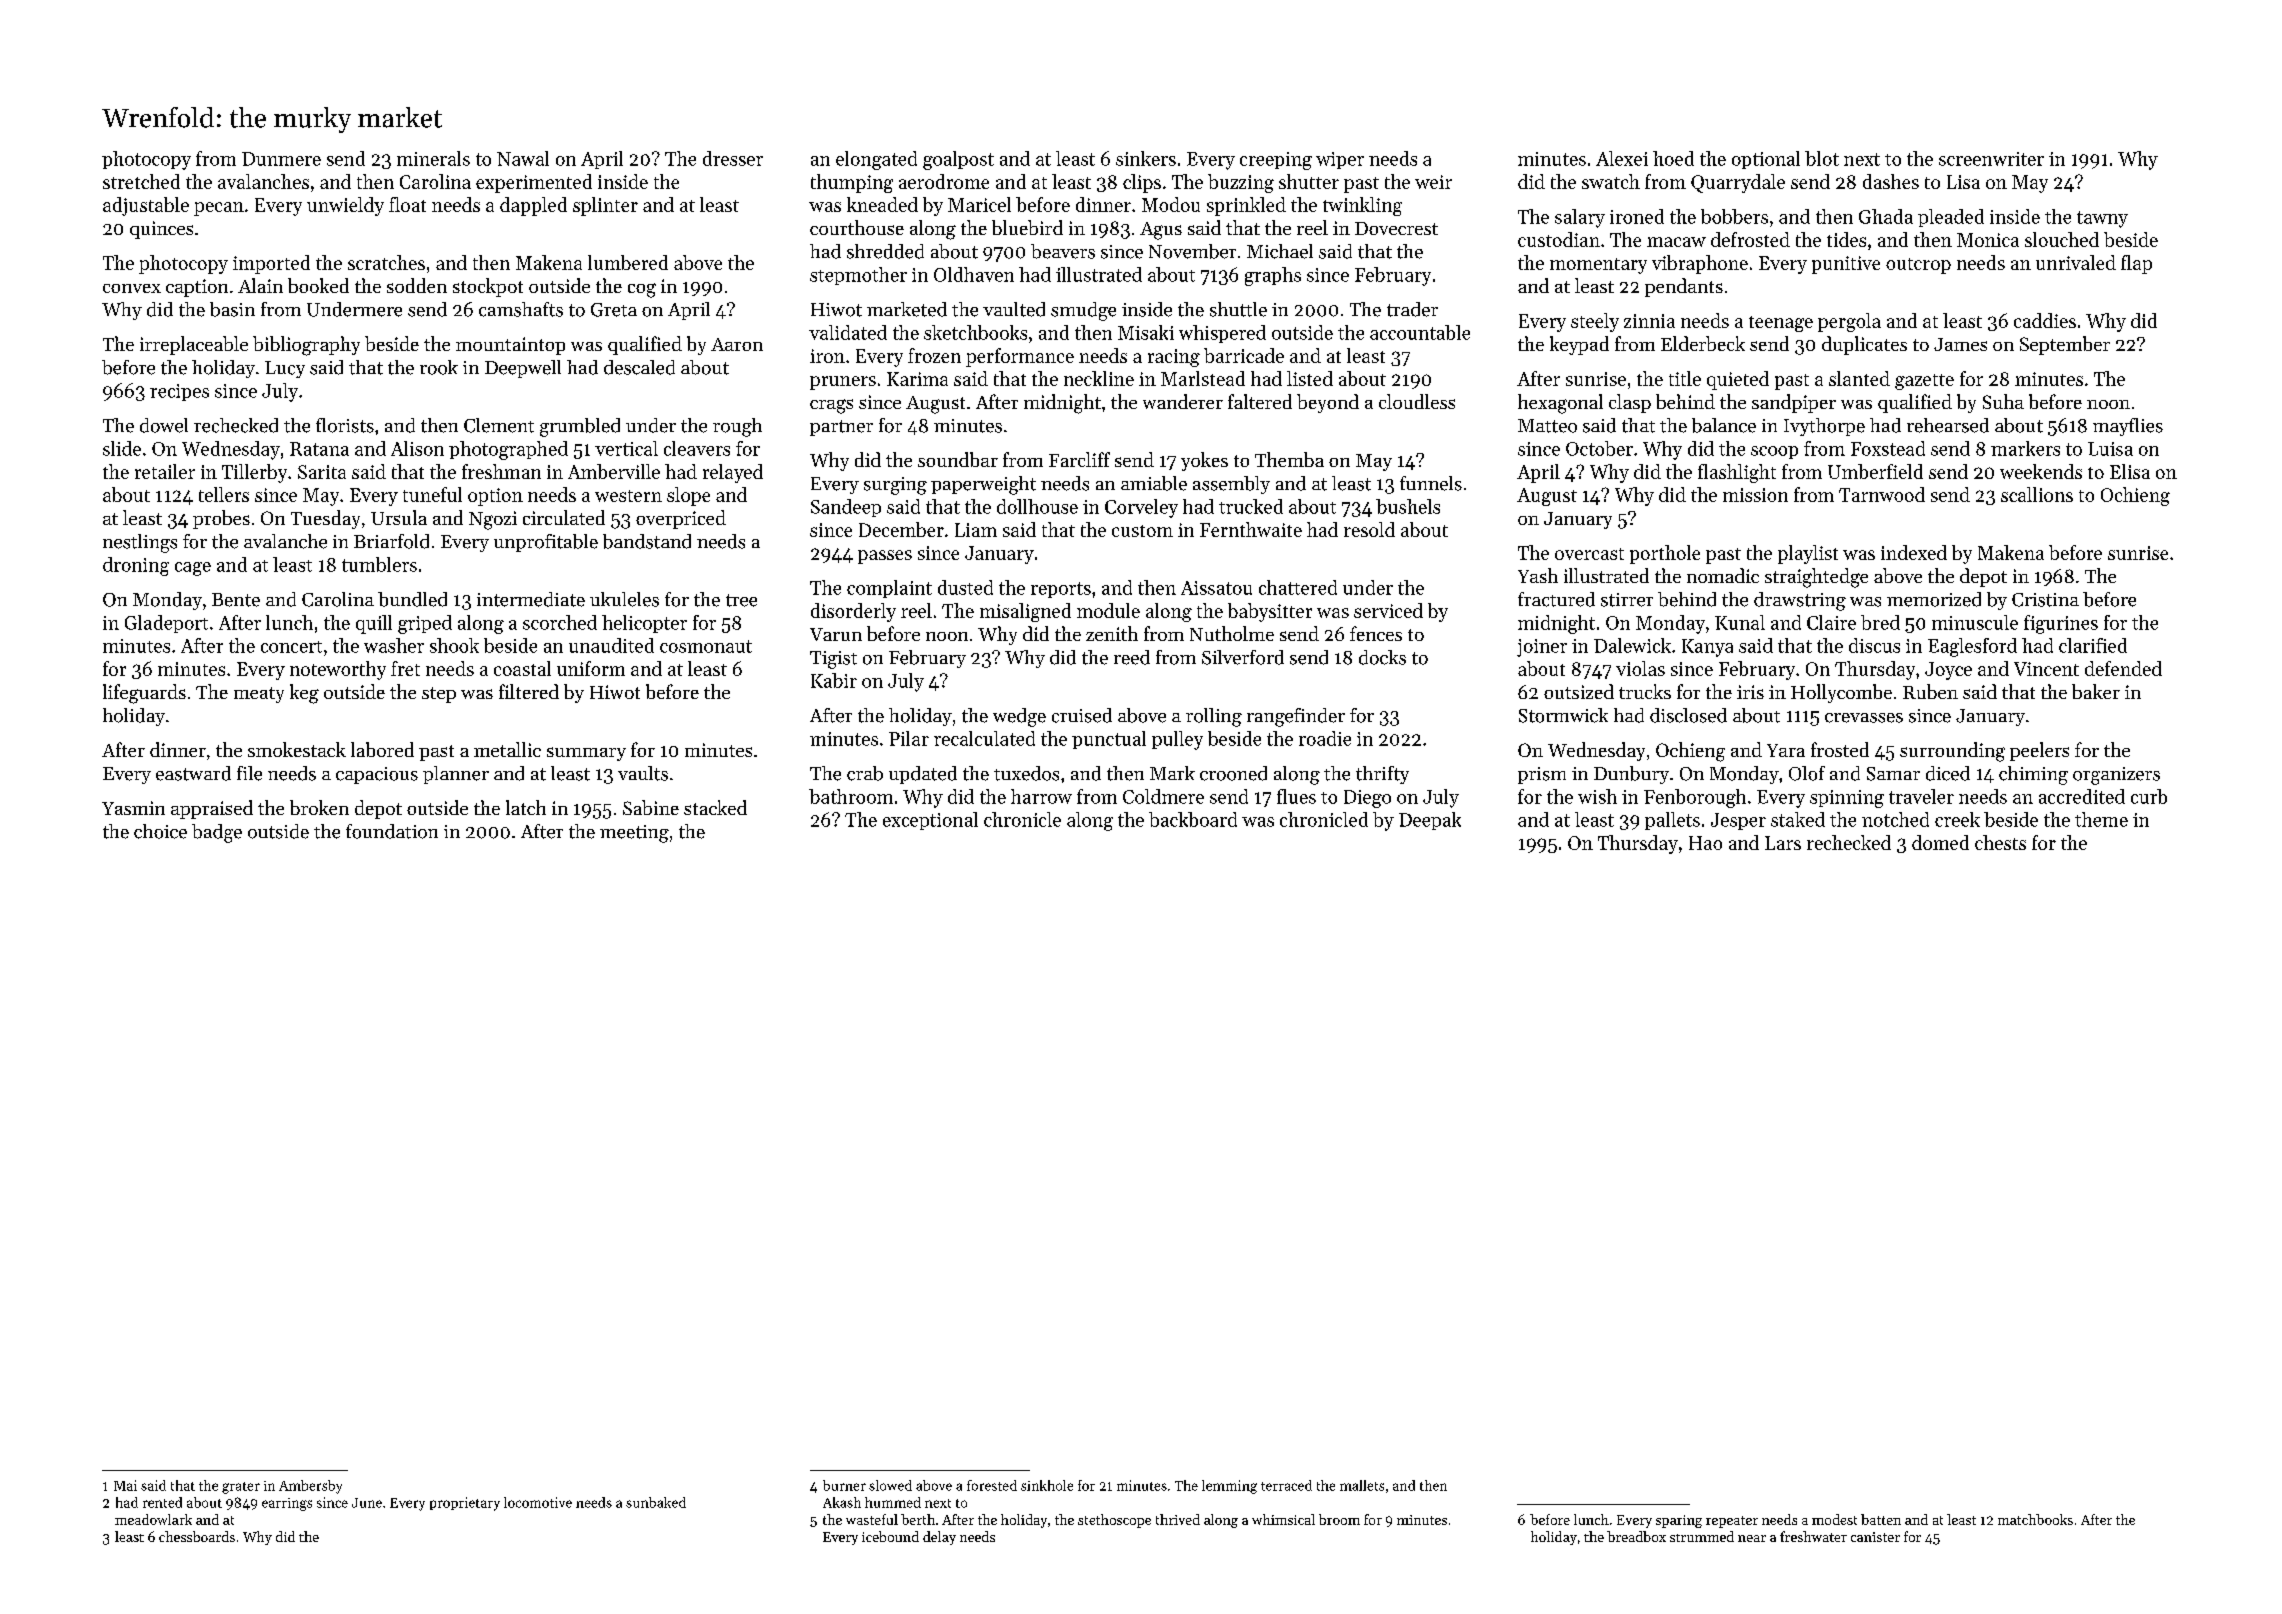 The image size is (2282, 1614). I want to click on eastward, so click(193, 773).
